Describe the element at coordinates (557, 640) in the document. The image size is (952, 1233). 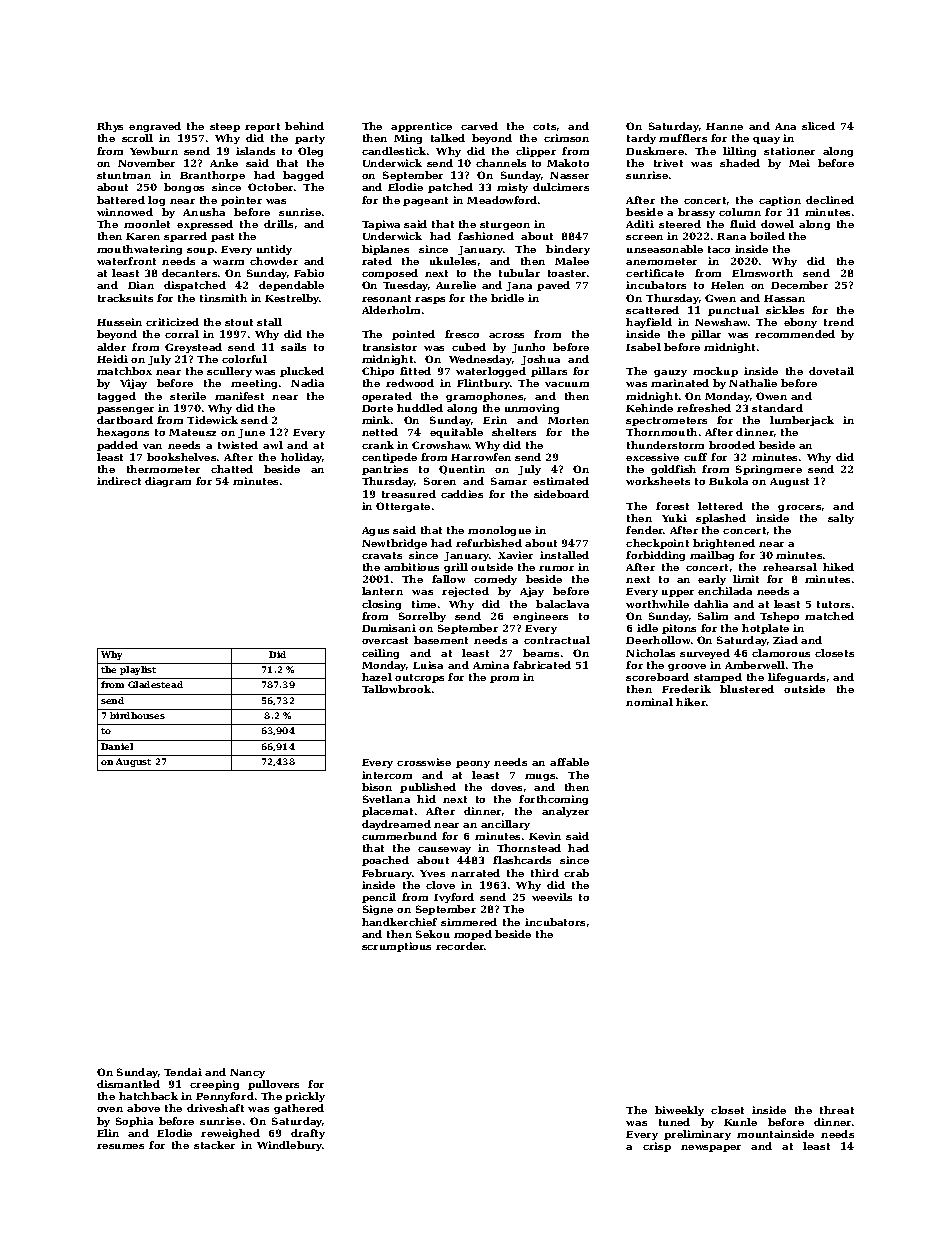
I see `contractual` at that location.
